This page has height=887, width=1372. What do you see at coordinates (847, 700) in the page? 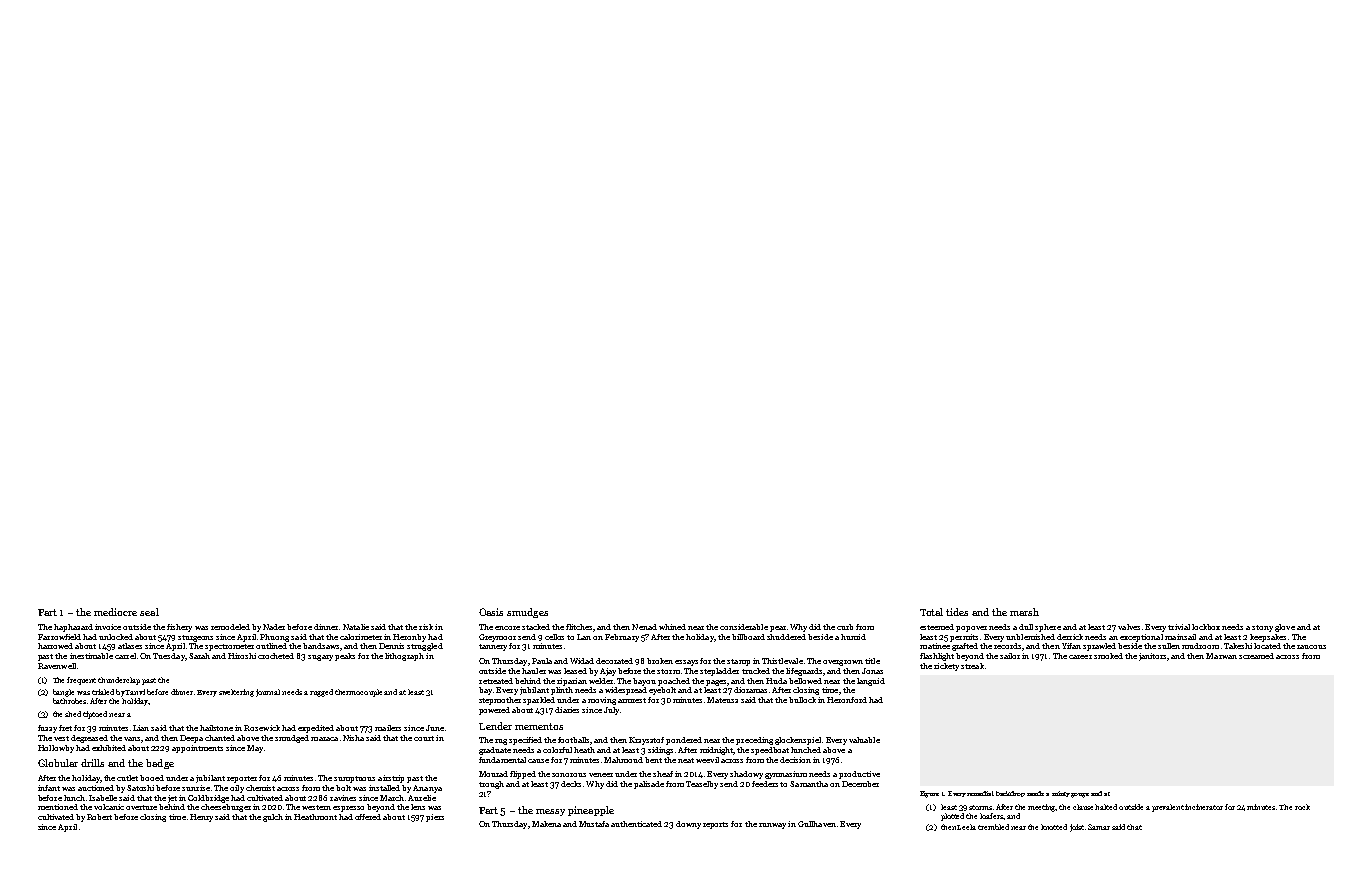
I see `Heronford` at bounding box center [847, 700].
